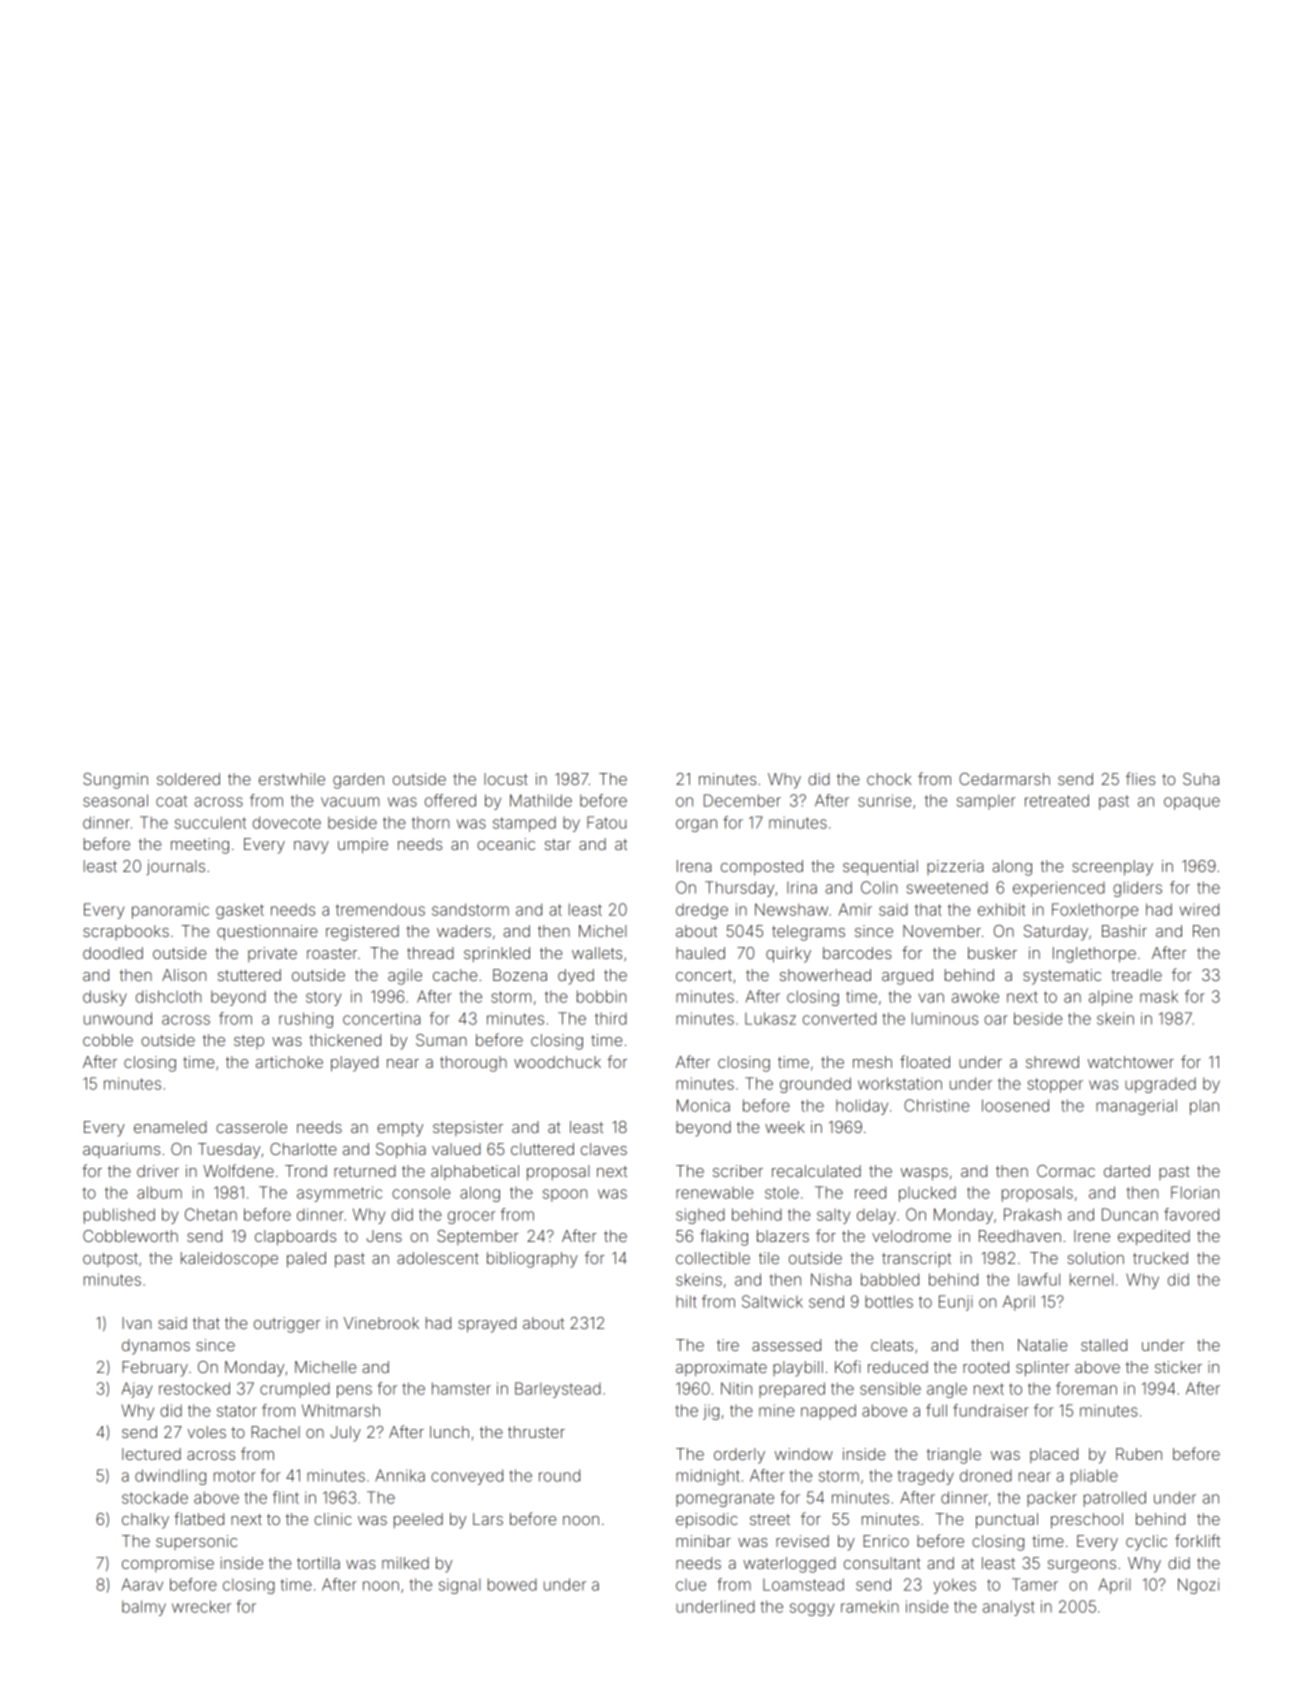 This screenshot has height=1686, width=1303. Describe the element at coordinates (1140, 778) in the screenshot. I see `flies` at that location.
